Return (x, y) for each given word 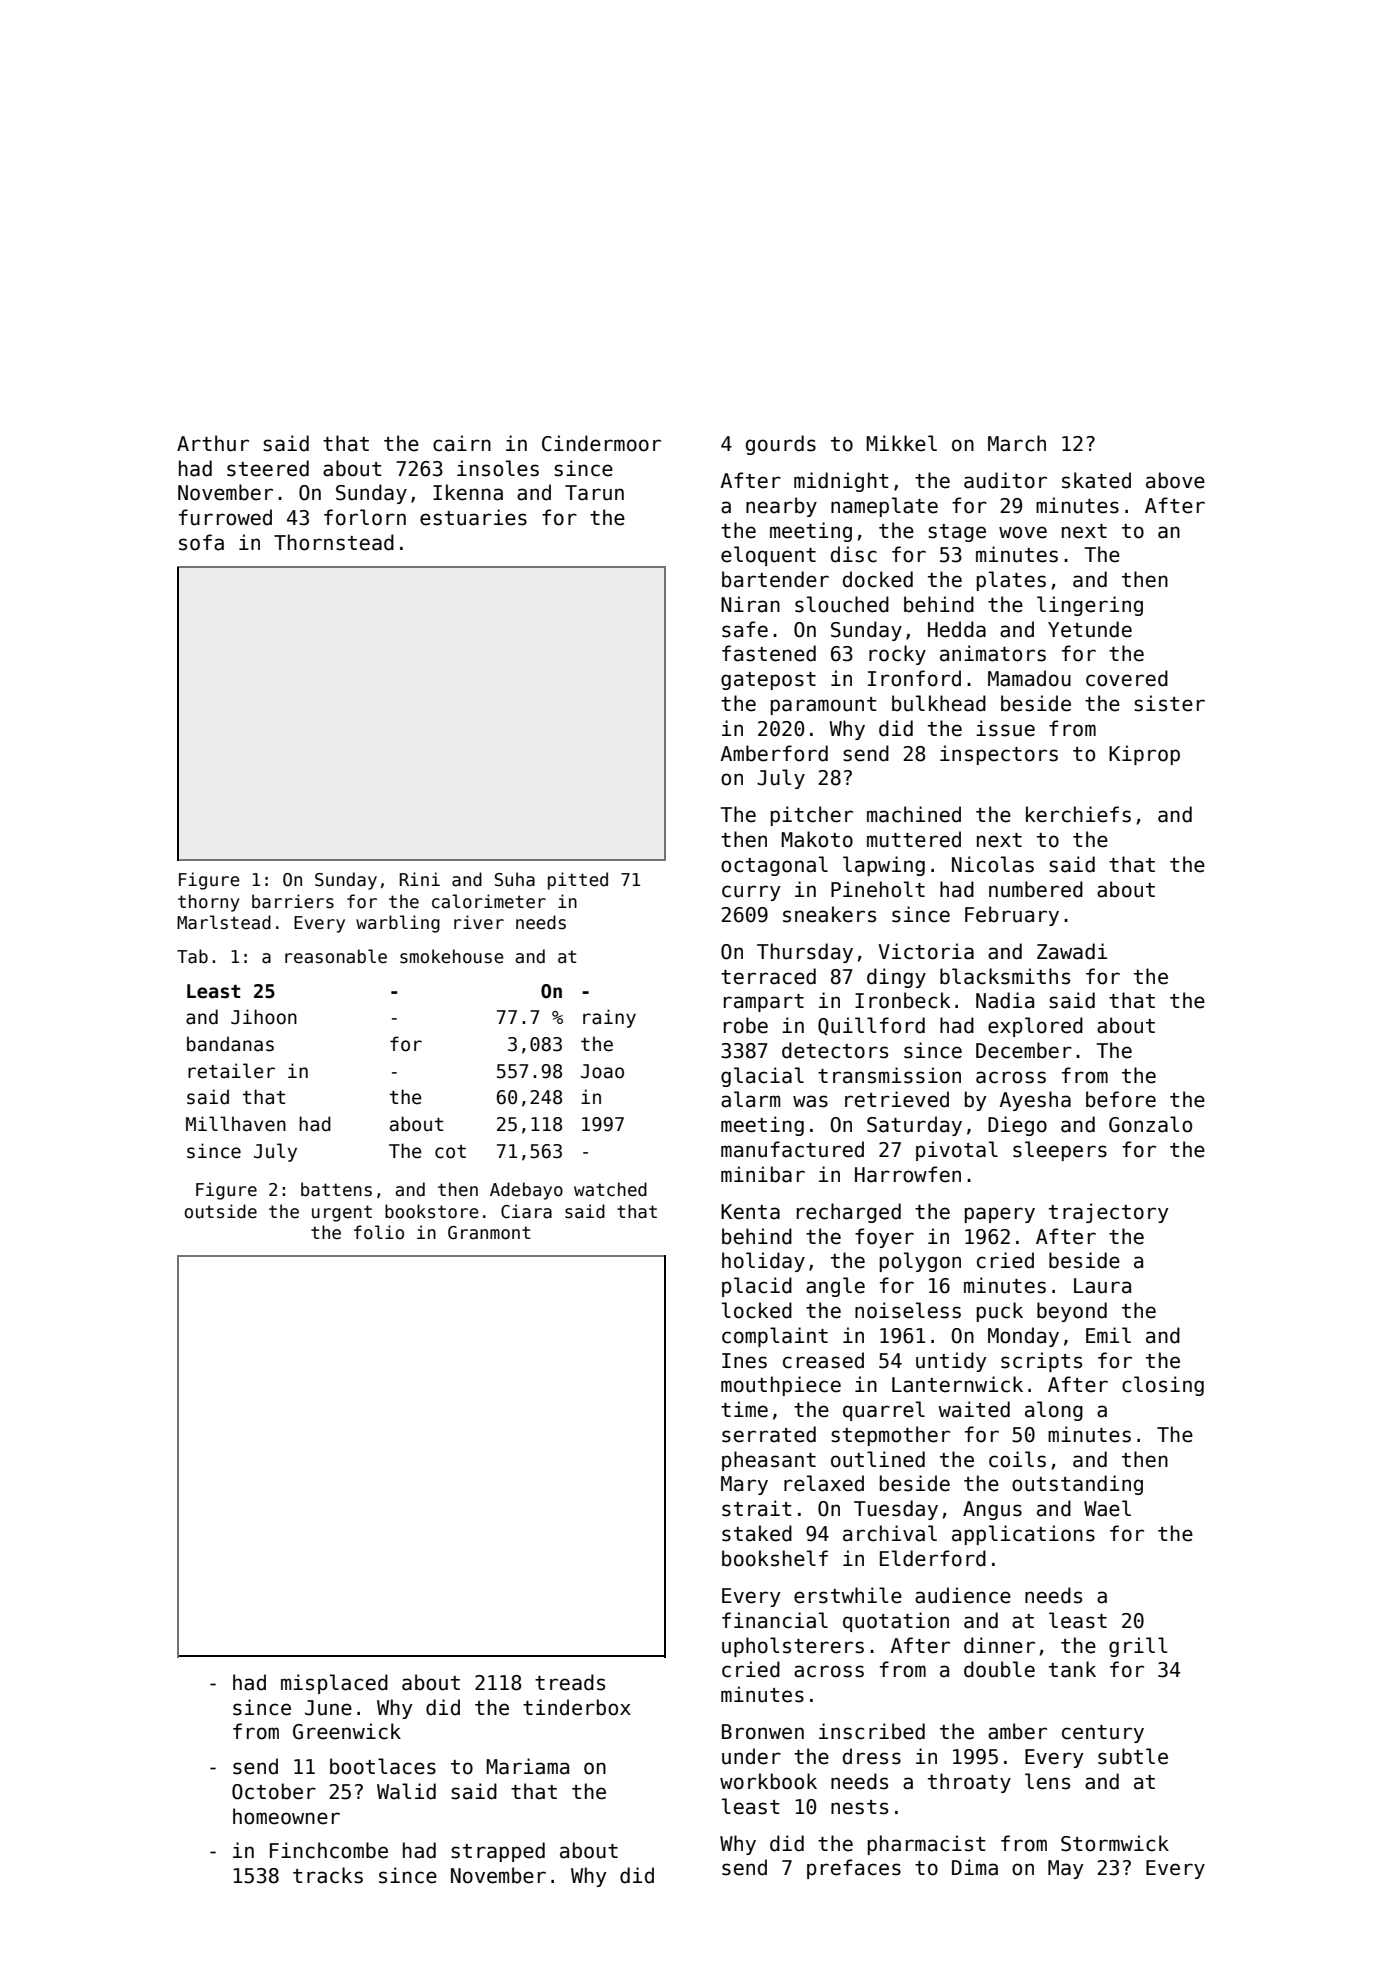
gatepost (768, 681)
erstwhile (848, 1595)
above (1175, 480)
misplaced (334, 1684)
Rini (420, 879)
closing (1163, 1386)
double (999, 1669)
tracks (328, 1875)
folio (379, 1232)
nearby (781, 507)
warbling (398, 924)
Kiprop (1144, 755)
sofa (201, 542)
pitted (578, 881)
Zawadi (1072, 951)
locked (757, 1310)
